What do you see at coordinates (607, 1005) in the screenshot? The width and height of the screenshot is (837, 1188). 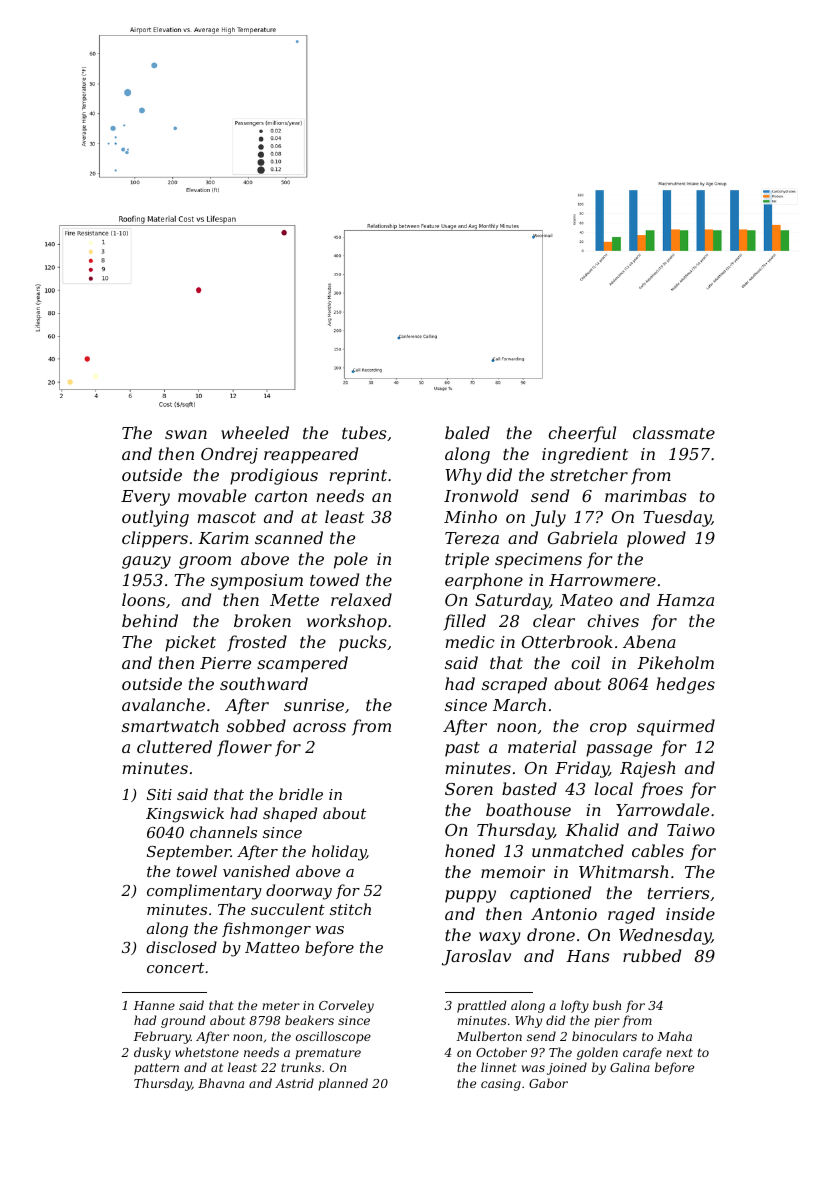 I see `bush` at bounding box center [607, 1005].
